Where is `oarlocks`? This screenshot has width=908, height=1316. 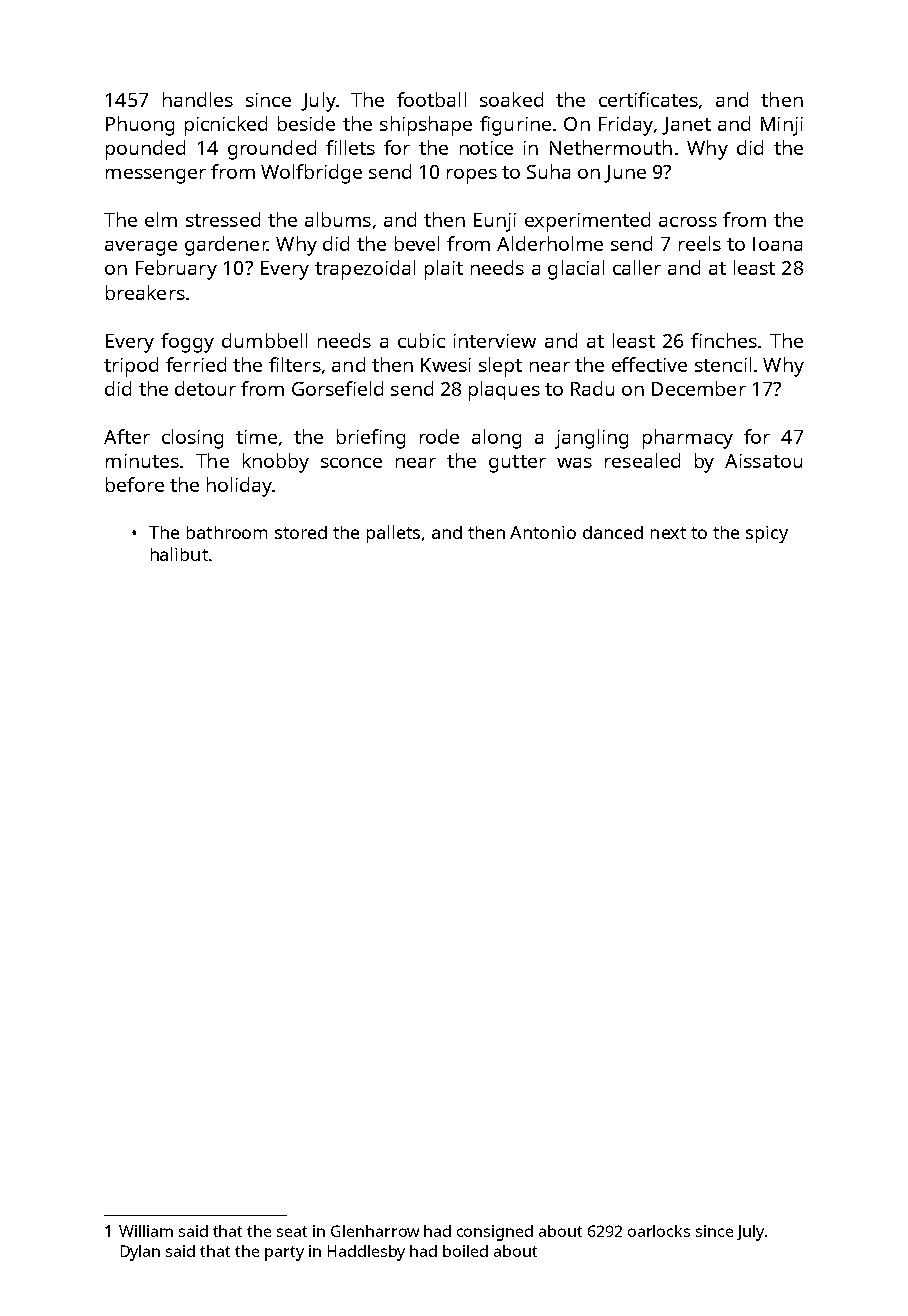 oarlocks is located at coordinates (659, 1231).
